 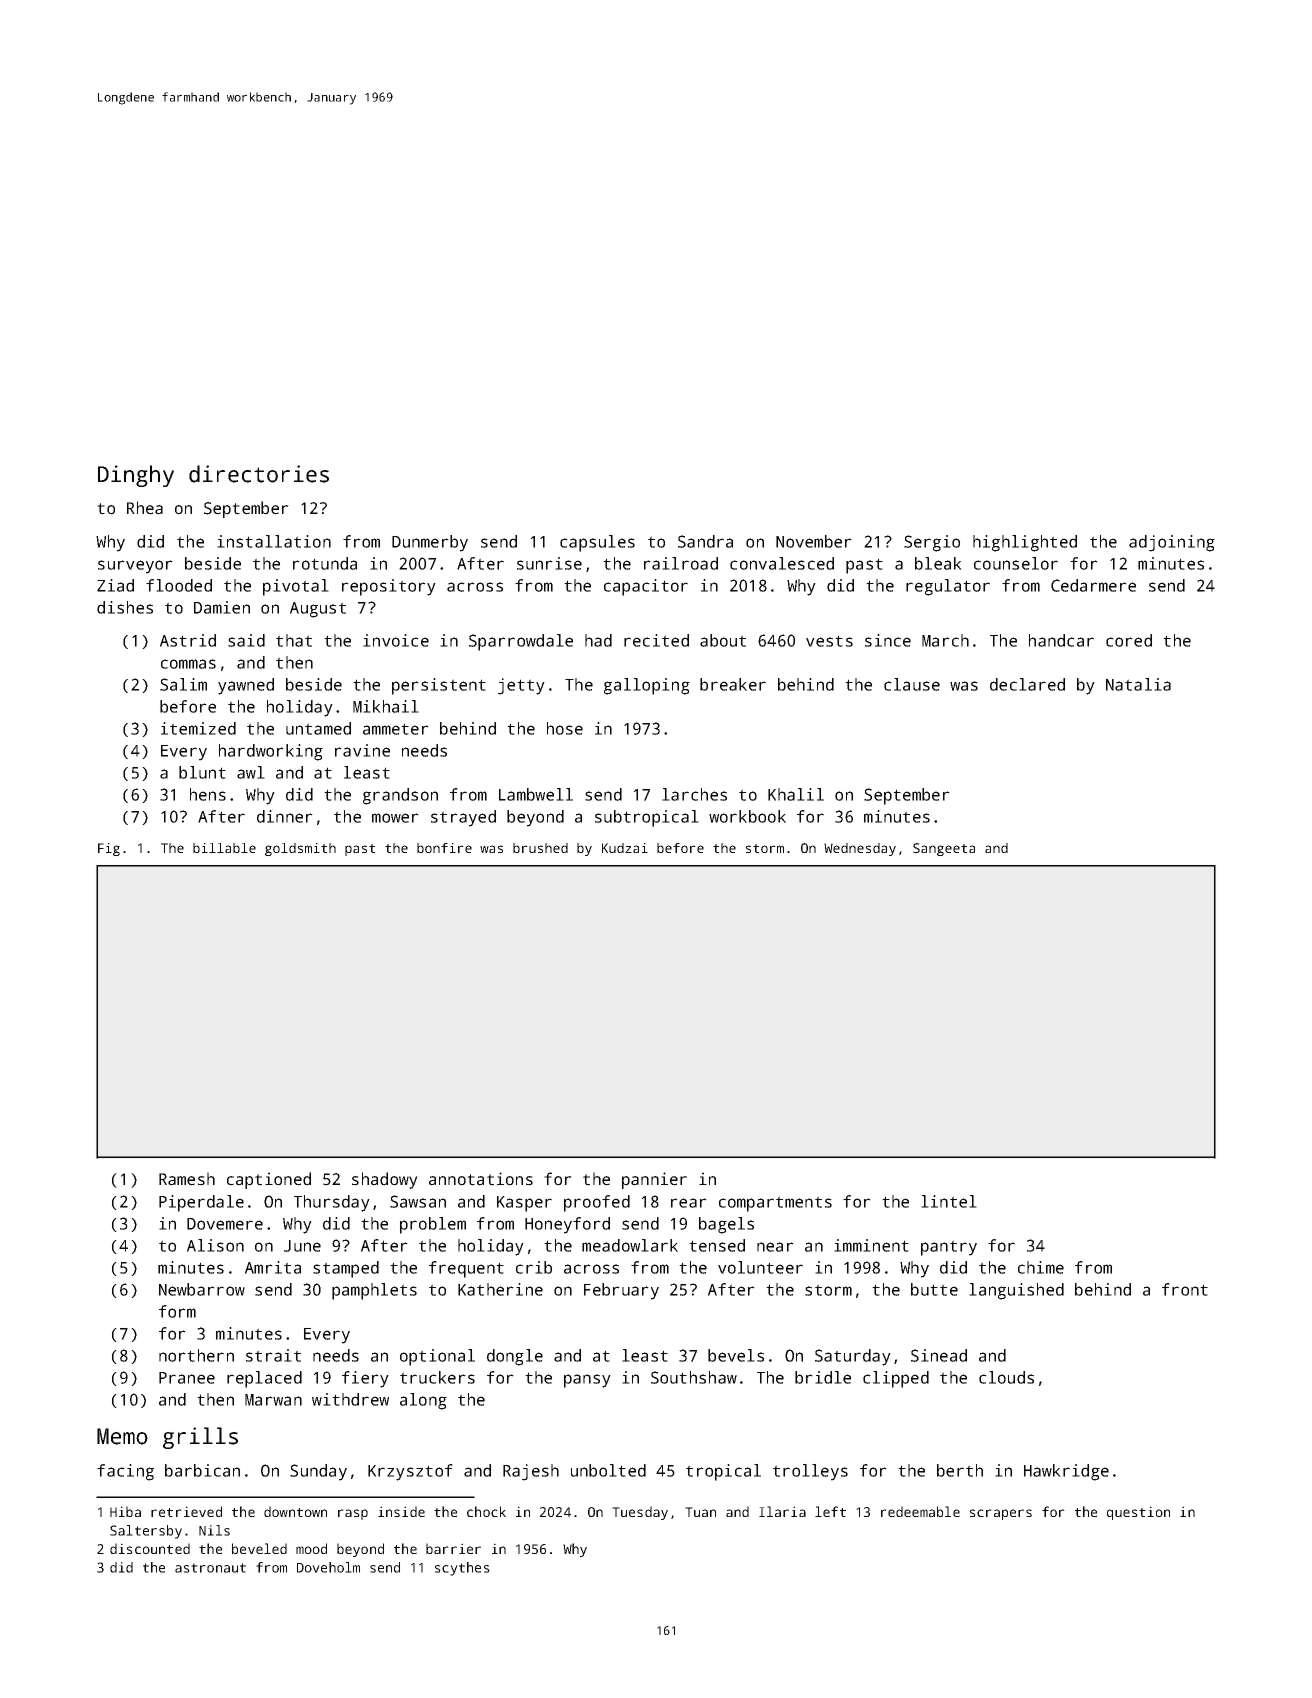 I want to click on Tuesday, so click(x=640, y=1513).
